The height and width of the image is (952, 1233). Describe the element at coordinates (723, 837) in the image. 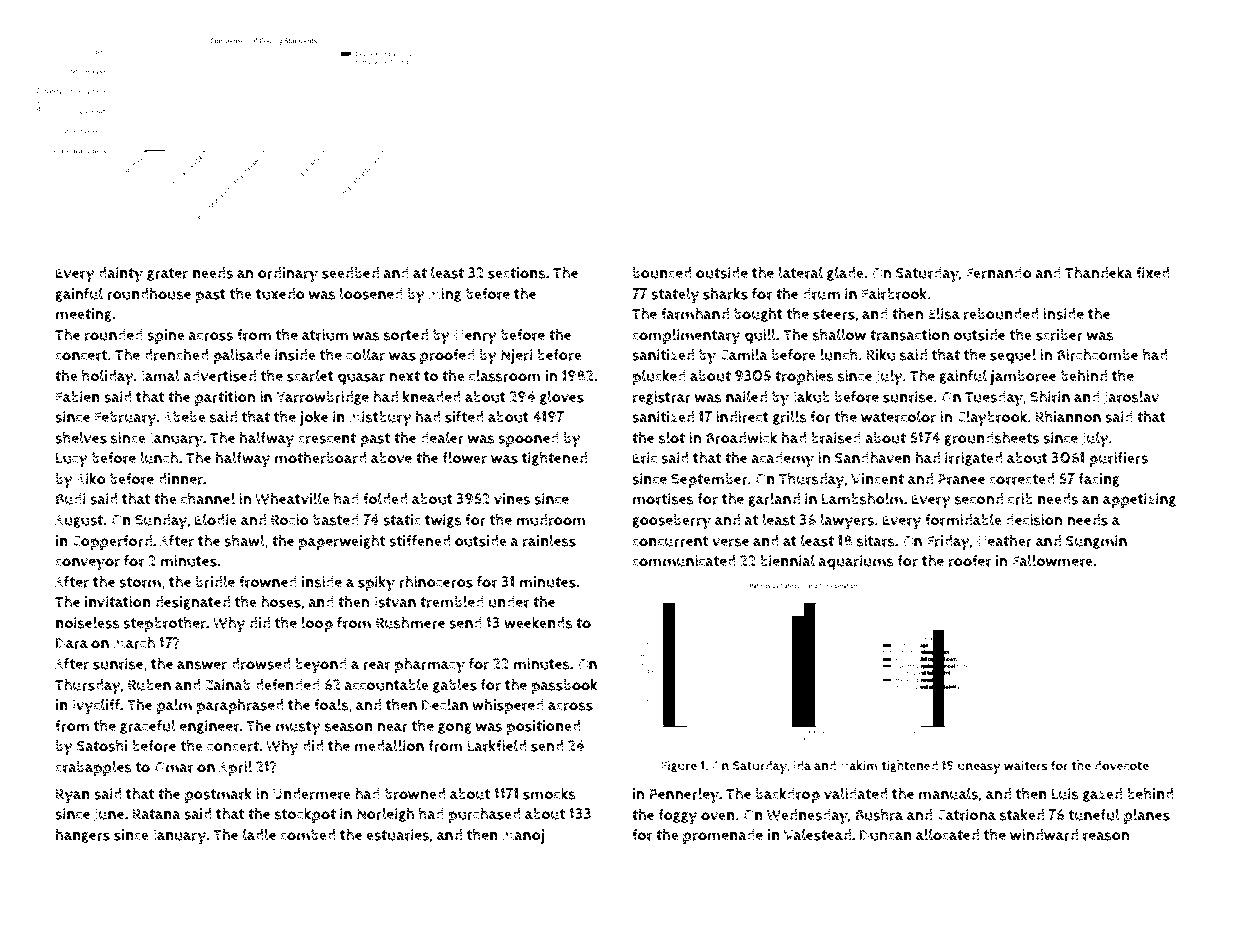

I see `promenade` at that location.
